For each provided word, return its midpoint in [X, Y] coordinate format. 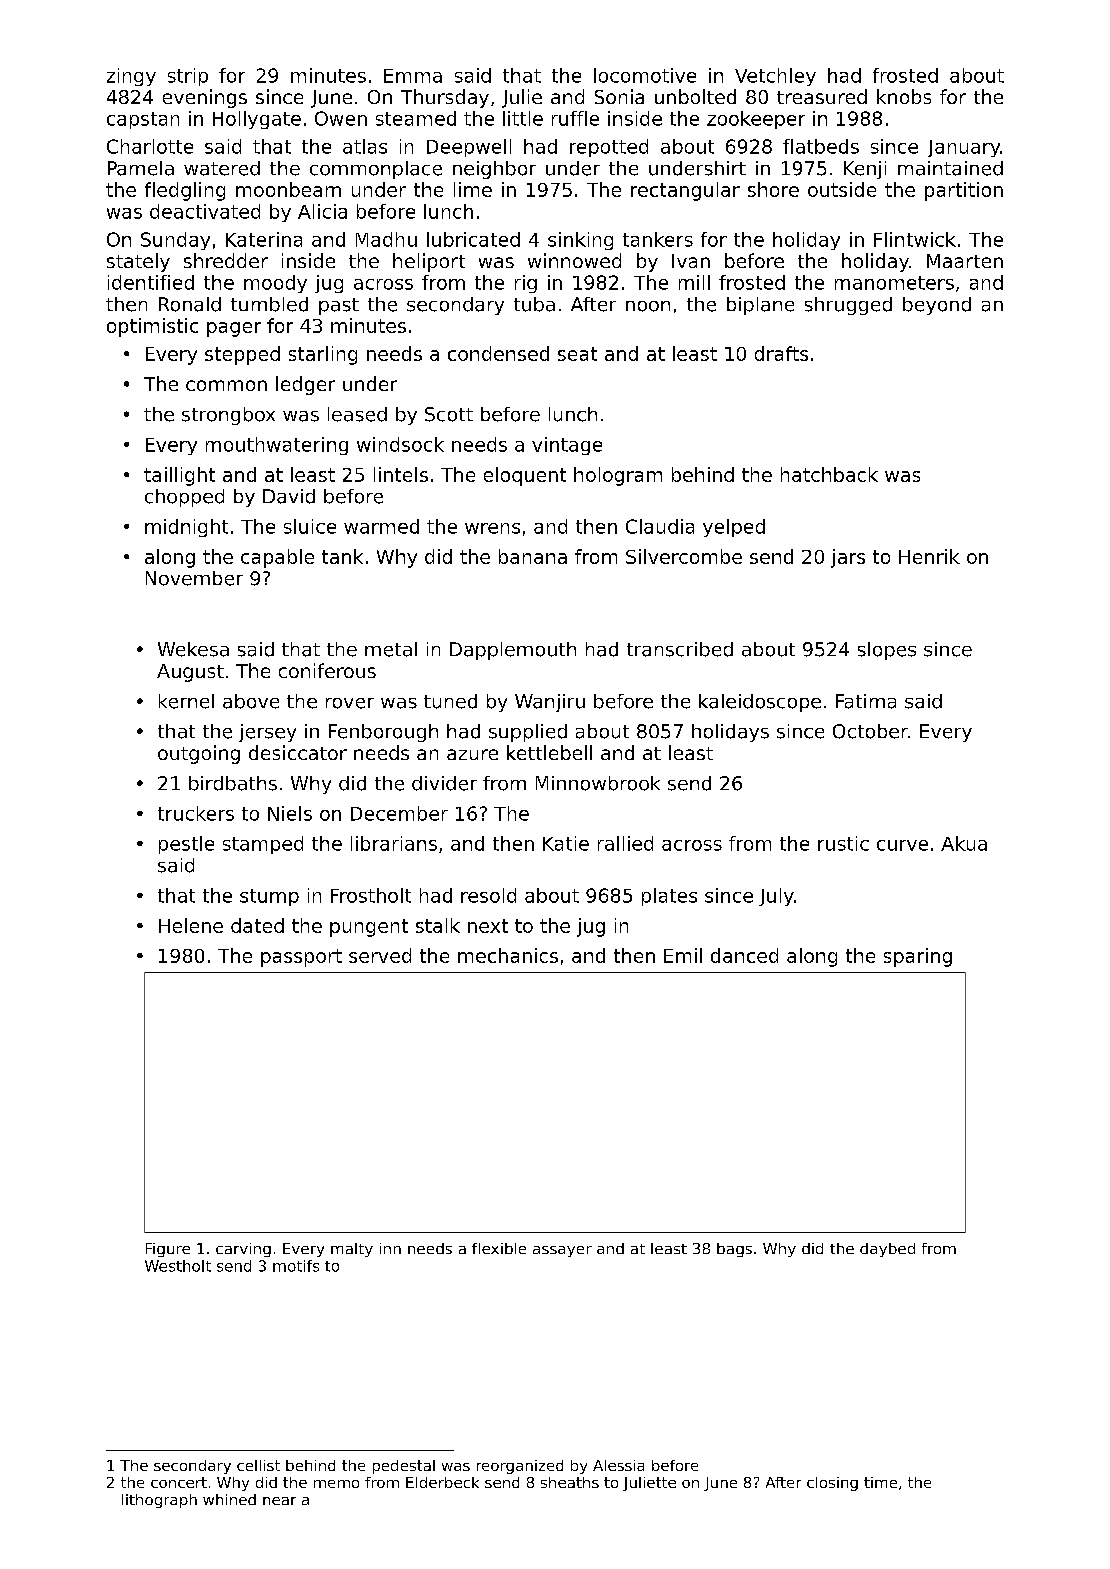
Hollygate [257, 120]
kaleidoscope [760, 703]
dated [257, 925]
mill [694, 282]
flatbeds [821, 146]
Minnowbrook [598, 783]
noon [648, 306]
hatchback [829, 474]
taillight [179, 476]
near [279, 1501]
